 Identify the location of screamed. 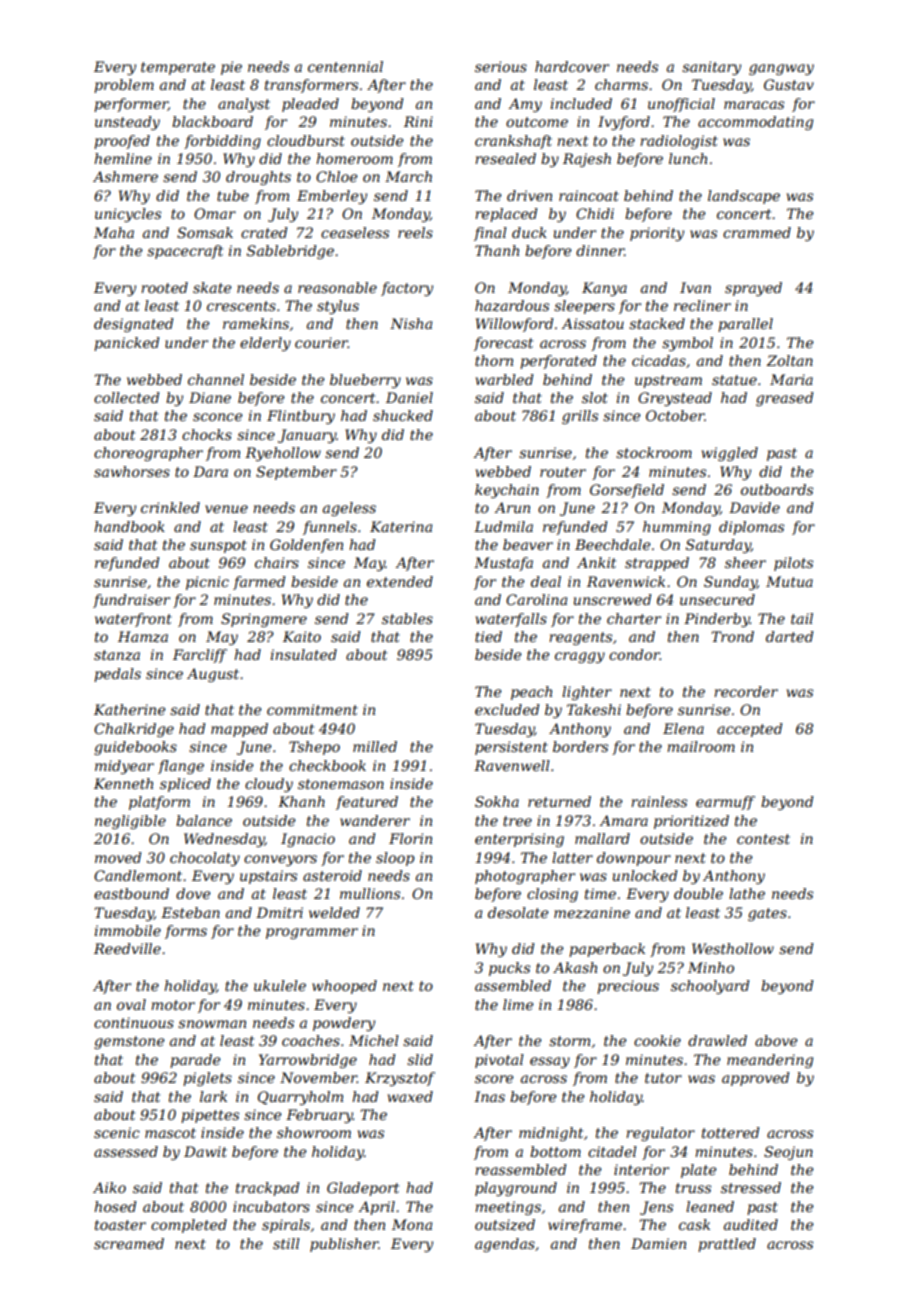
(129, 1243).
